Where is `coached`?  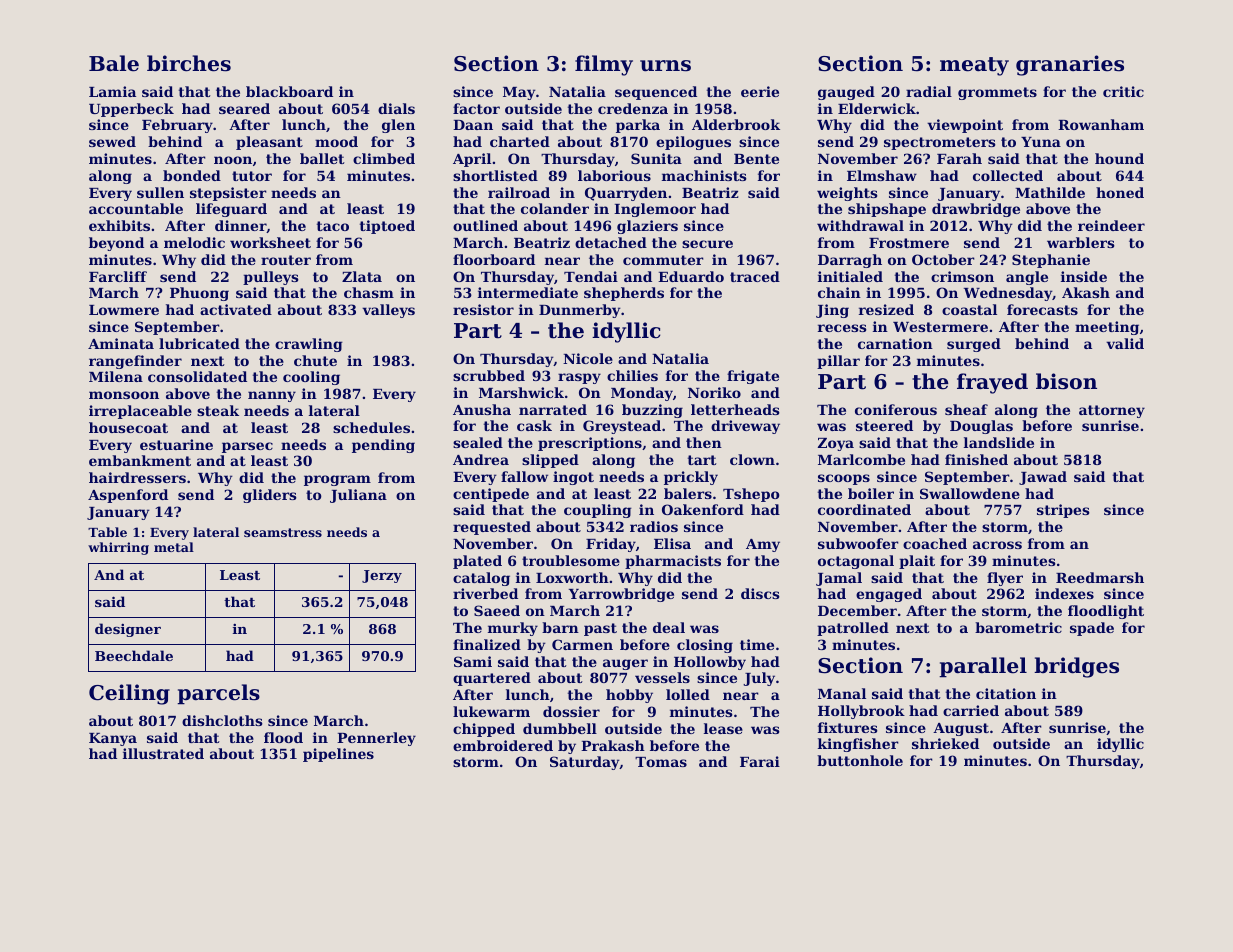 coached is located at coordinates (935, 543).
